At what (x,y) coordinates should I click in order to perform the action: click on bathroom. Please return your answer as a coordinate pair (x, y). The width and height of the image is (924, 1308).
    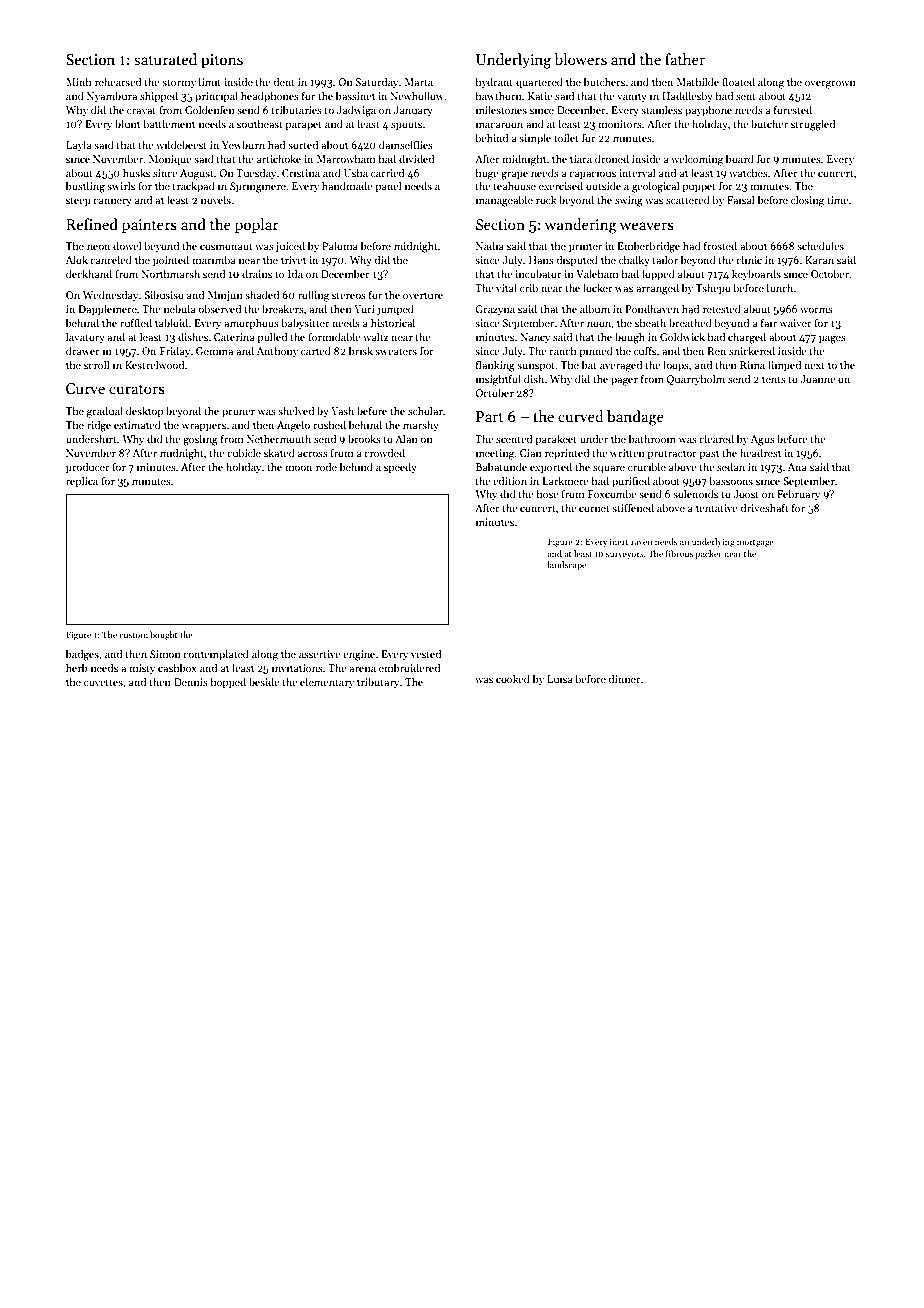
    Looking at the image, I should click on (652, 438).
